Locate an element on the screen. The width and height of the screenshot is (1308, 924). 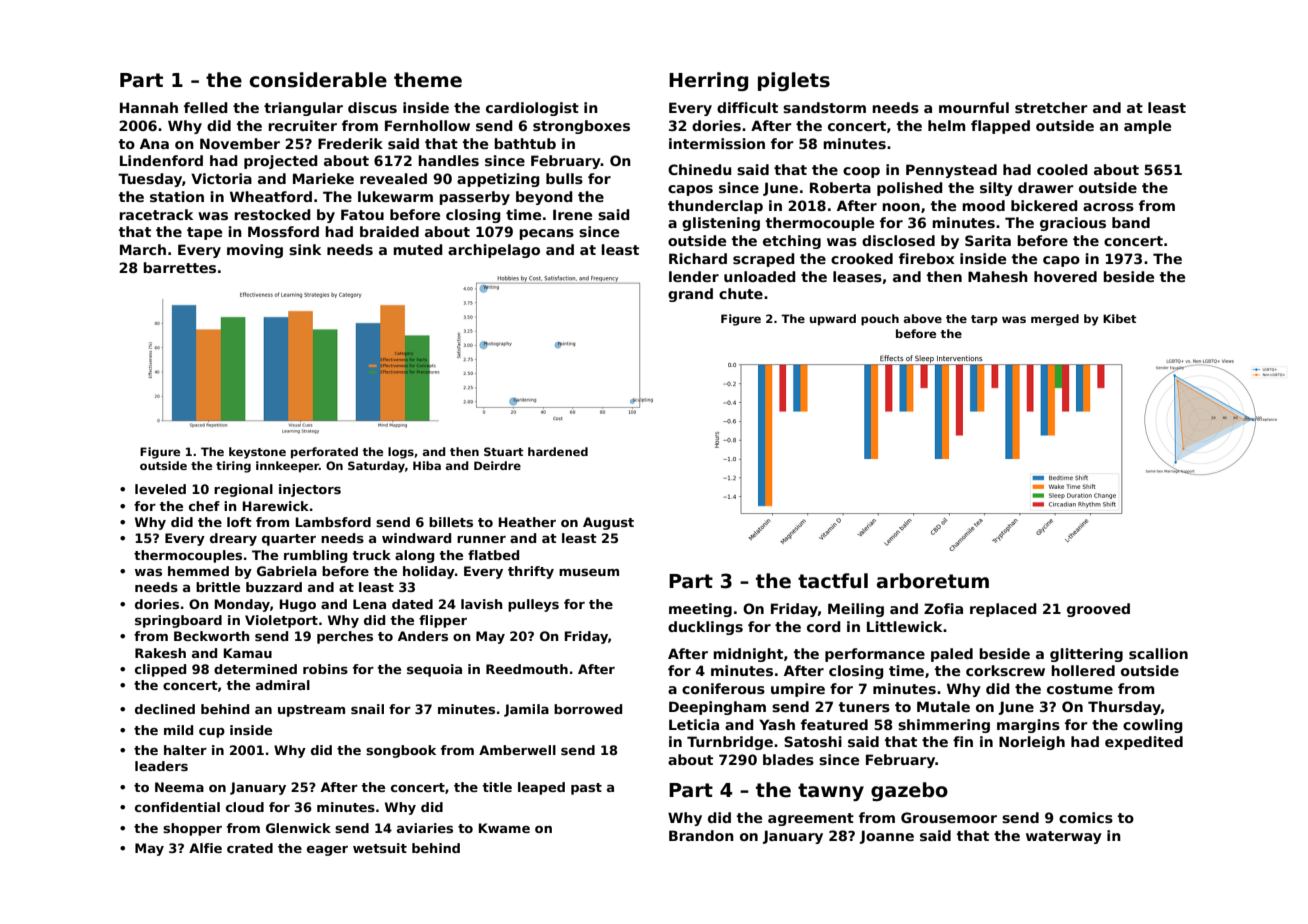
confidential is located at coordinates (177, 807).
